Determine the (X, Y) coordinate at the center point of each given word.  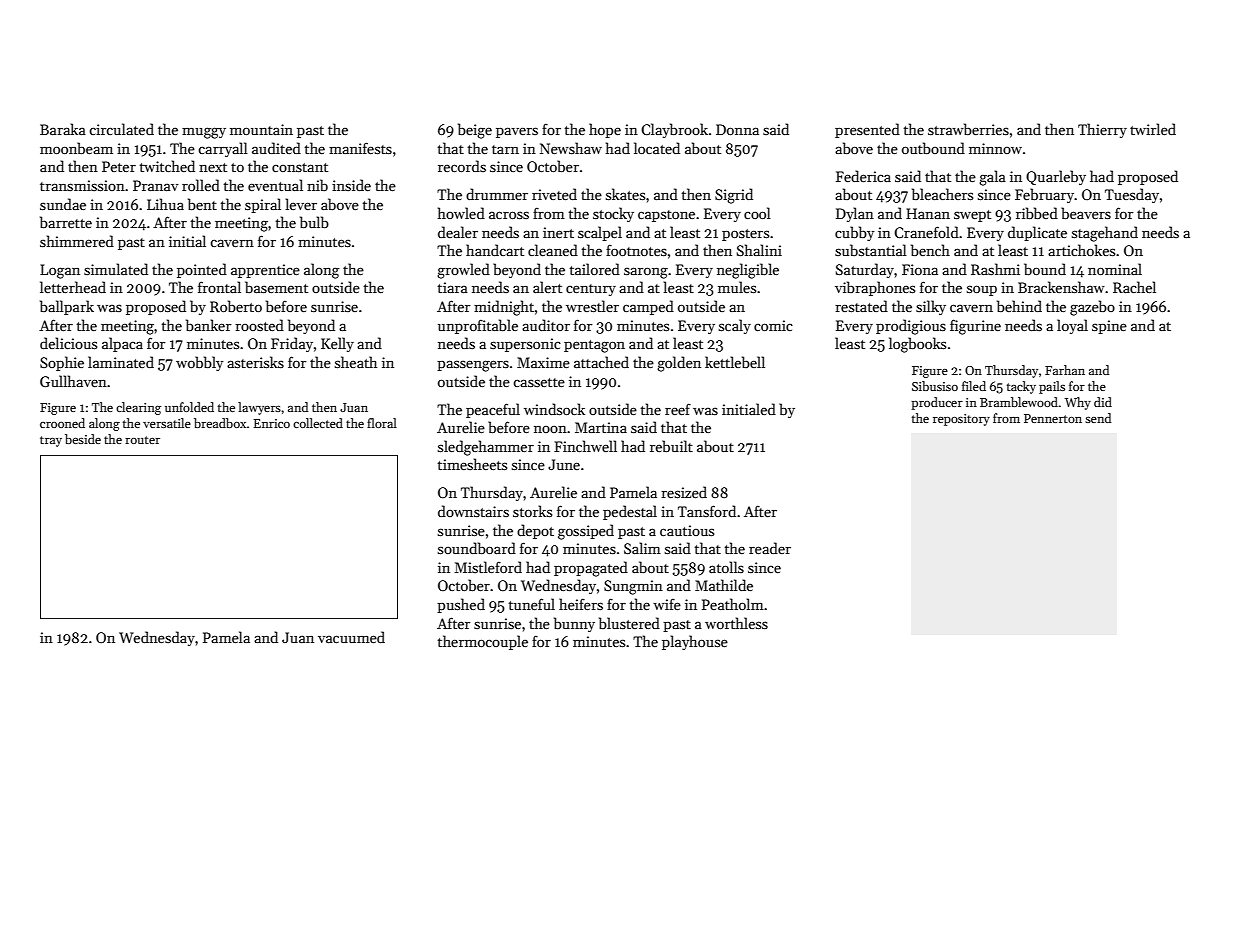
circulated (121, 129)
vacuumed (351, 637)
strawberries (968, 129)
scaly (735, 326)
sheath (356, 362)
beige (475, 131)
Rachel (1134, 287)
